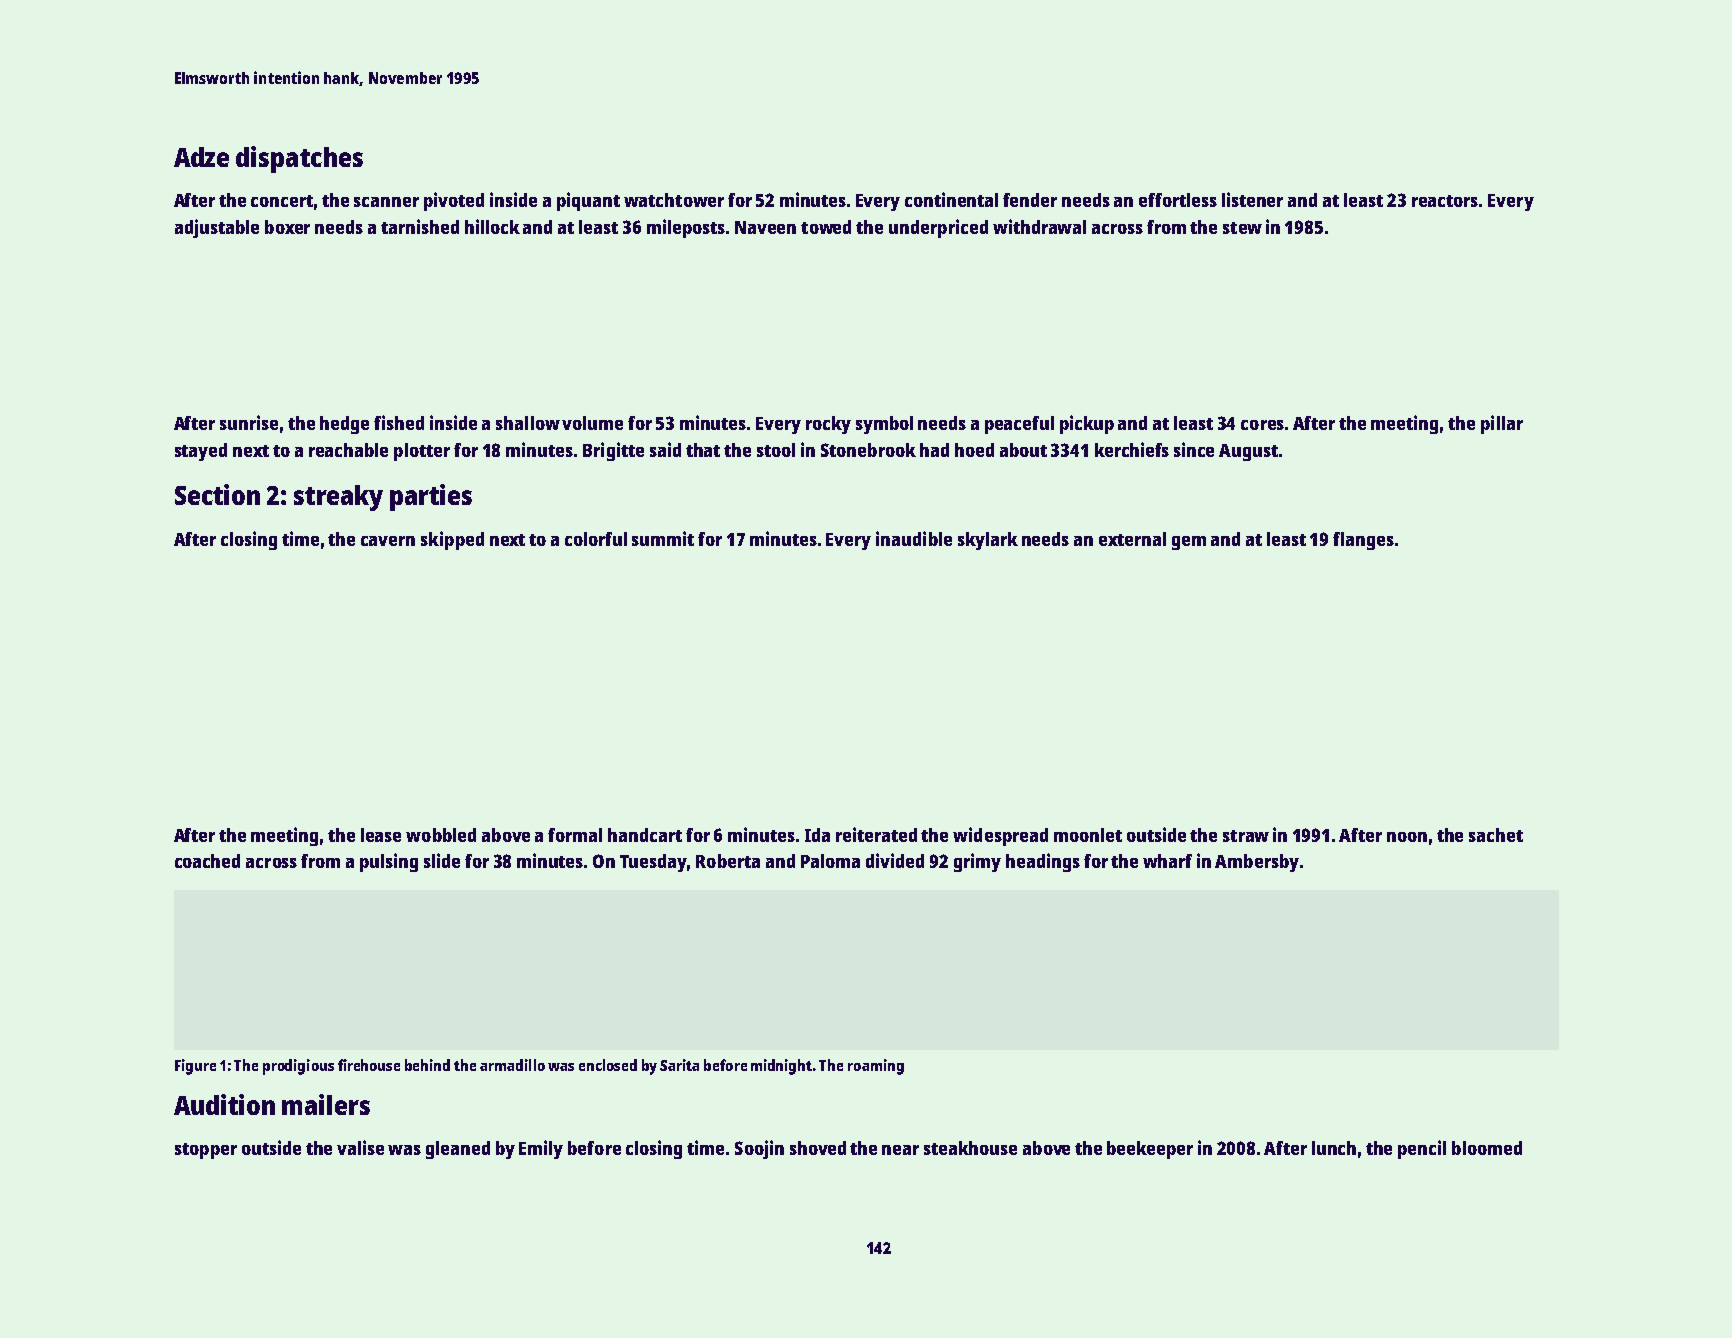 This page has width=1732, height=1338. Describe the element at coordinates (512, 1065) in the page. I see `armadillo` at that location.
